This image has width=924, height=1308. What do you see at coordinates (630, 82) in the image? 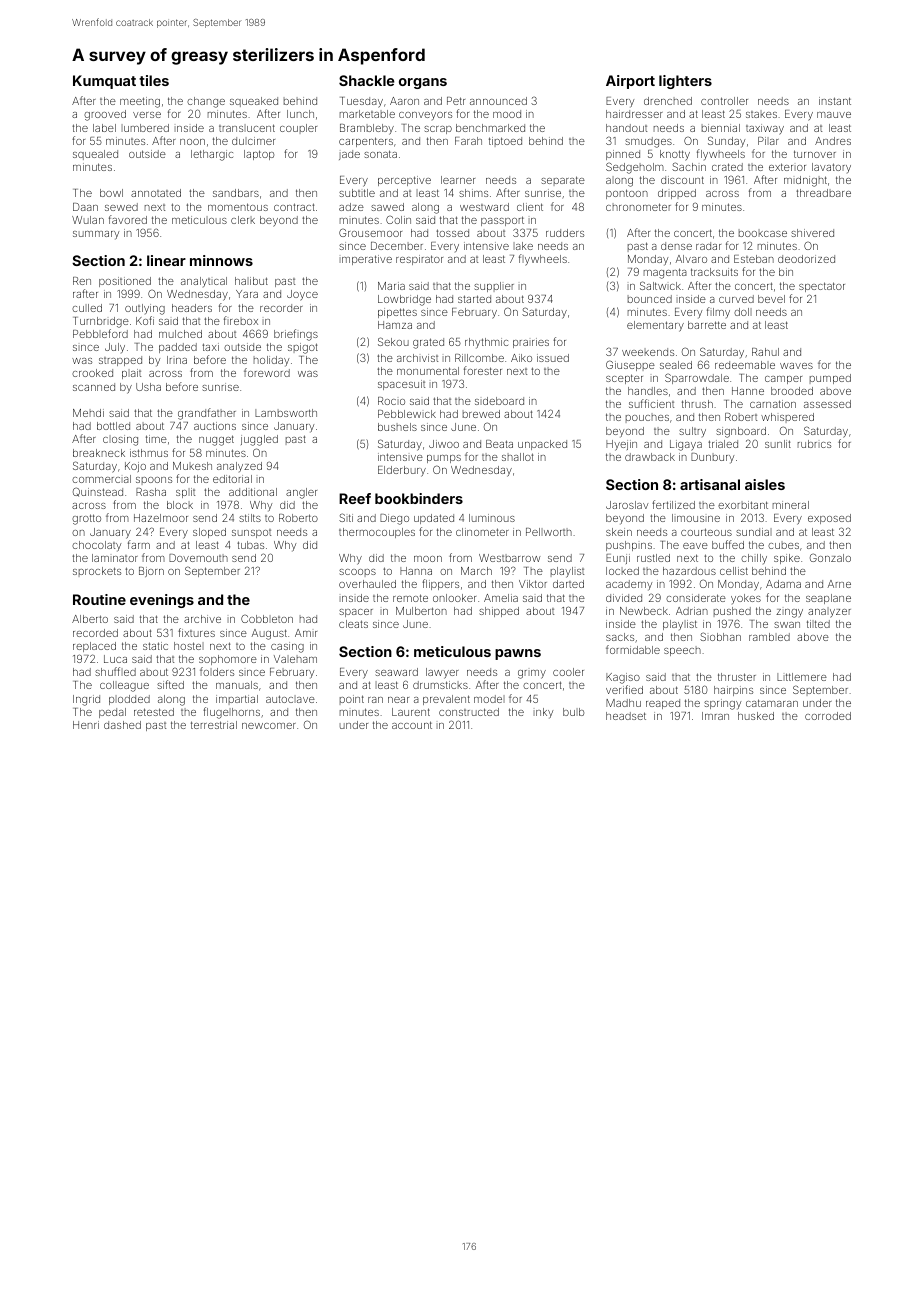
I see `Airport` at bounding box center [630, 82].
